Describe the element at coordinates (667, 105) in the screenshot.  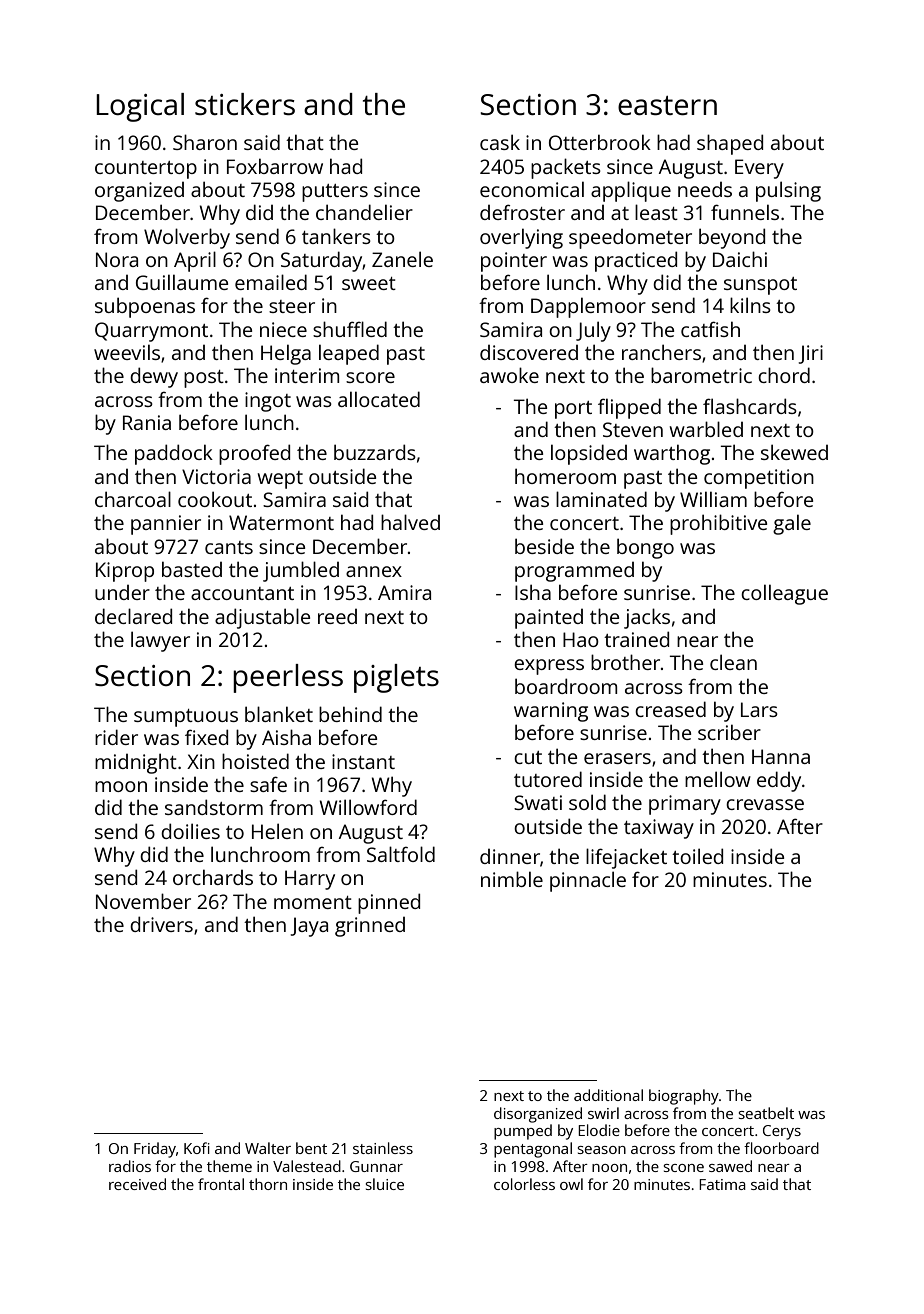
I see `eastern` at that location.
